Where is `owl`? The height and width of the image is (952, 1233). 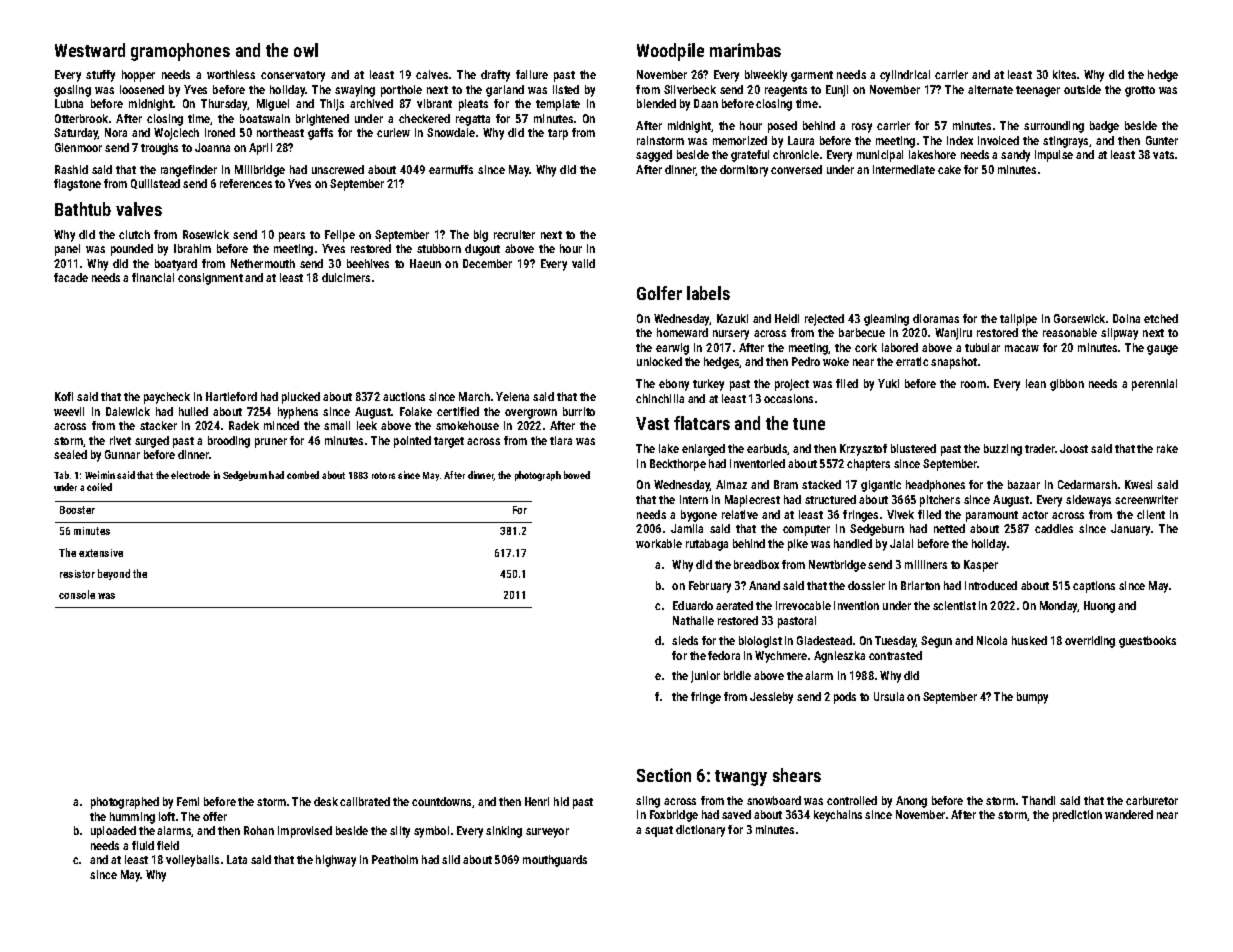
owl is located at coordinates (306, 50).
